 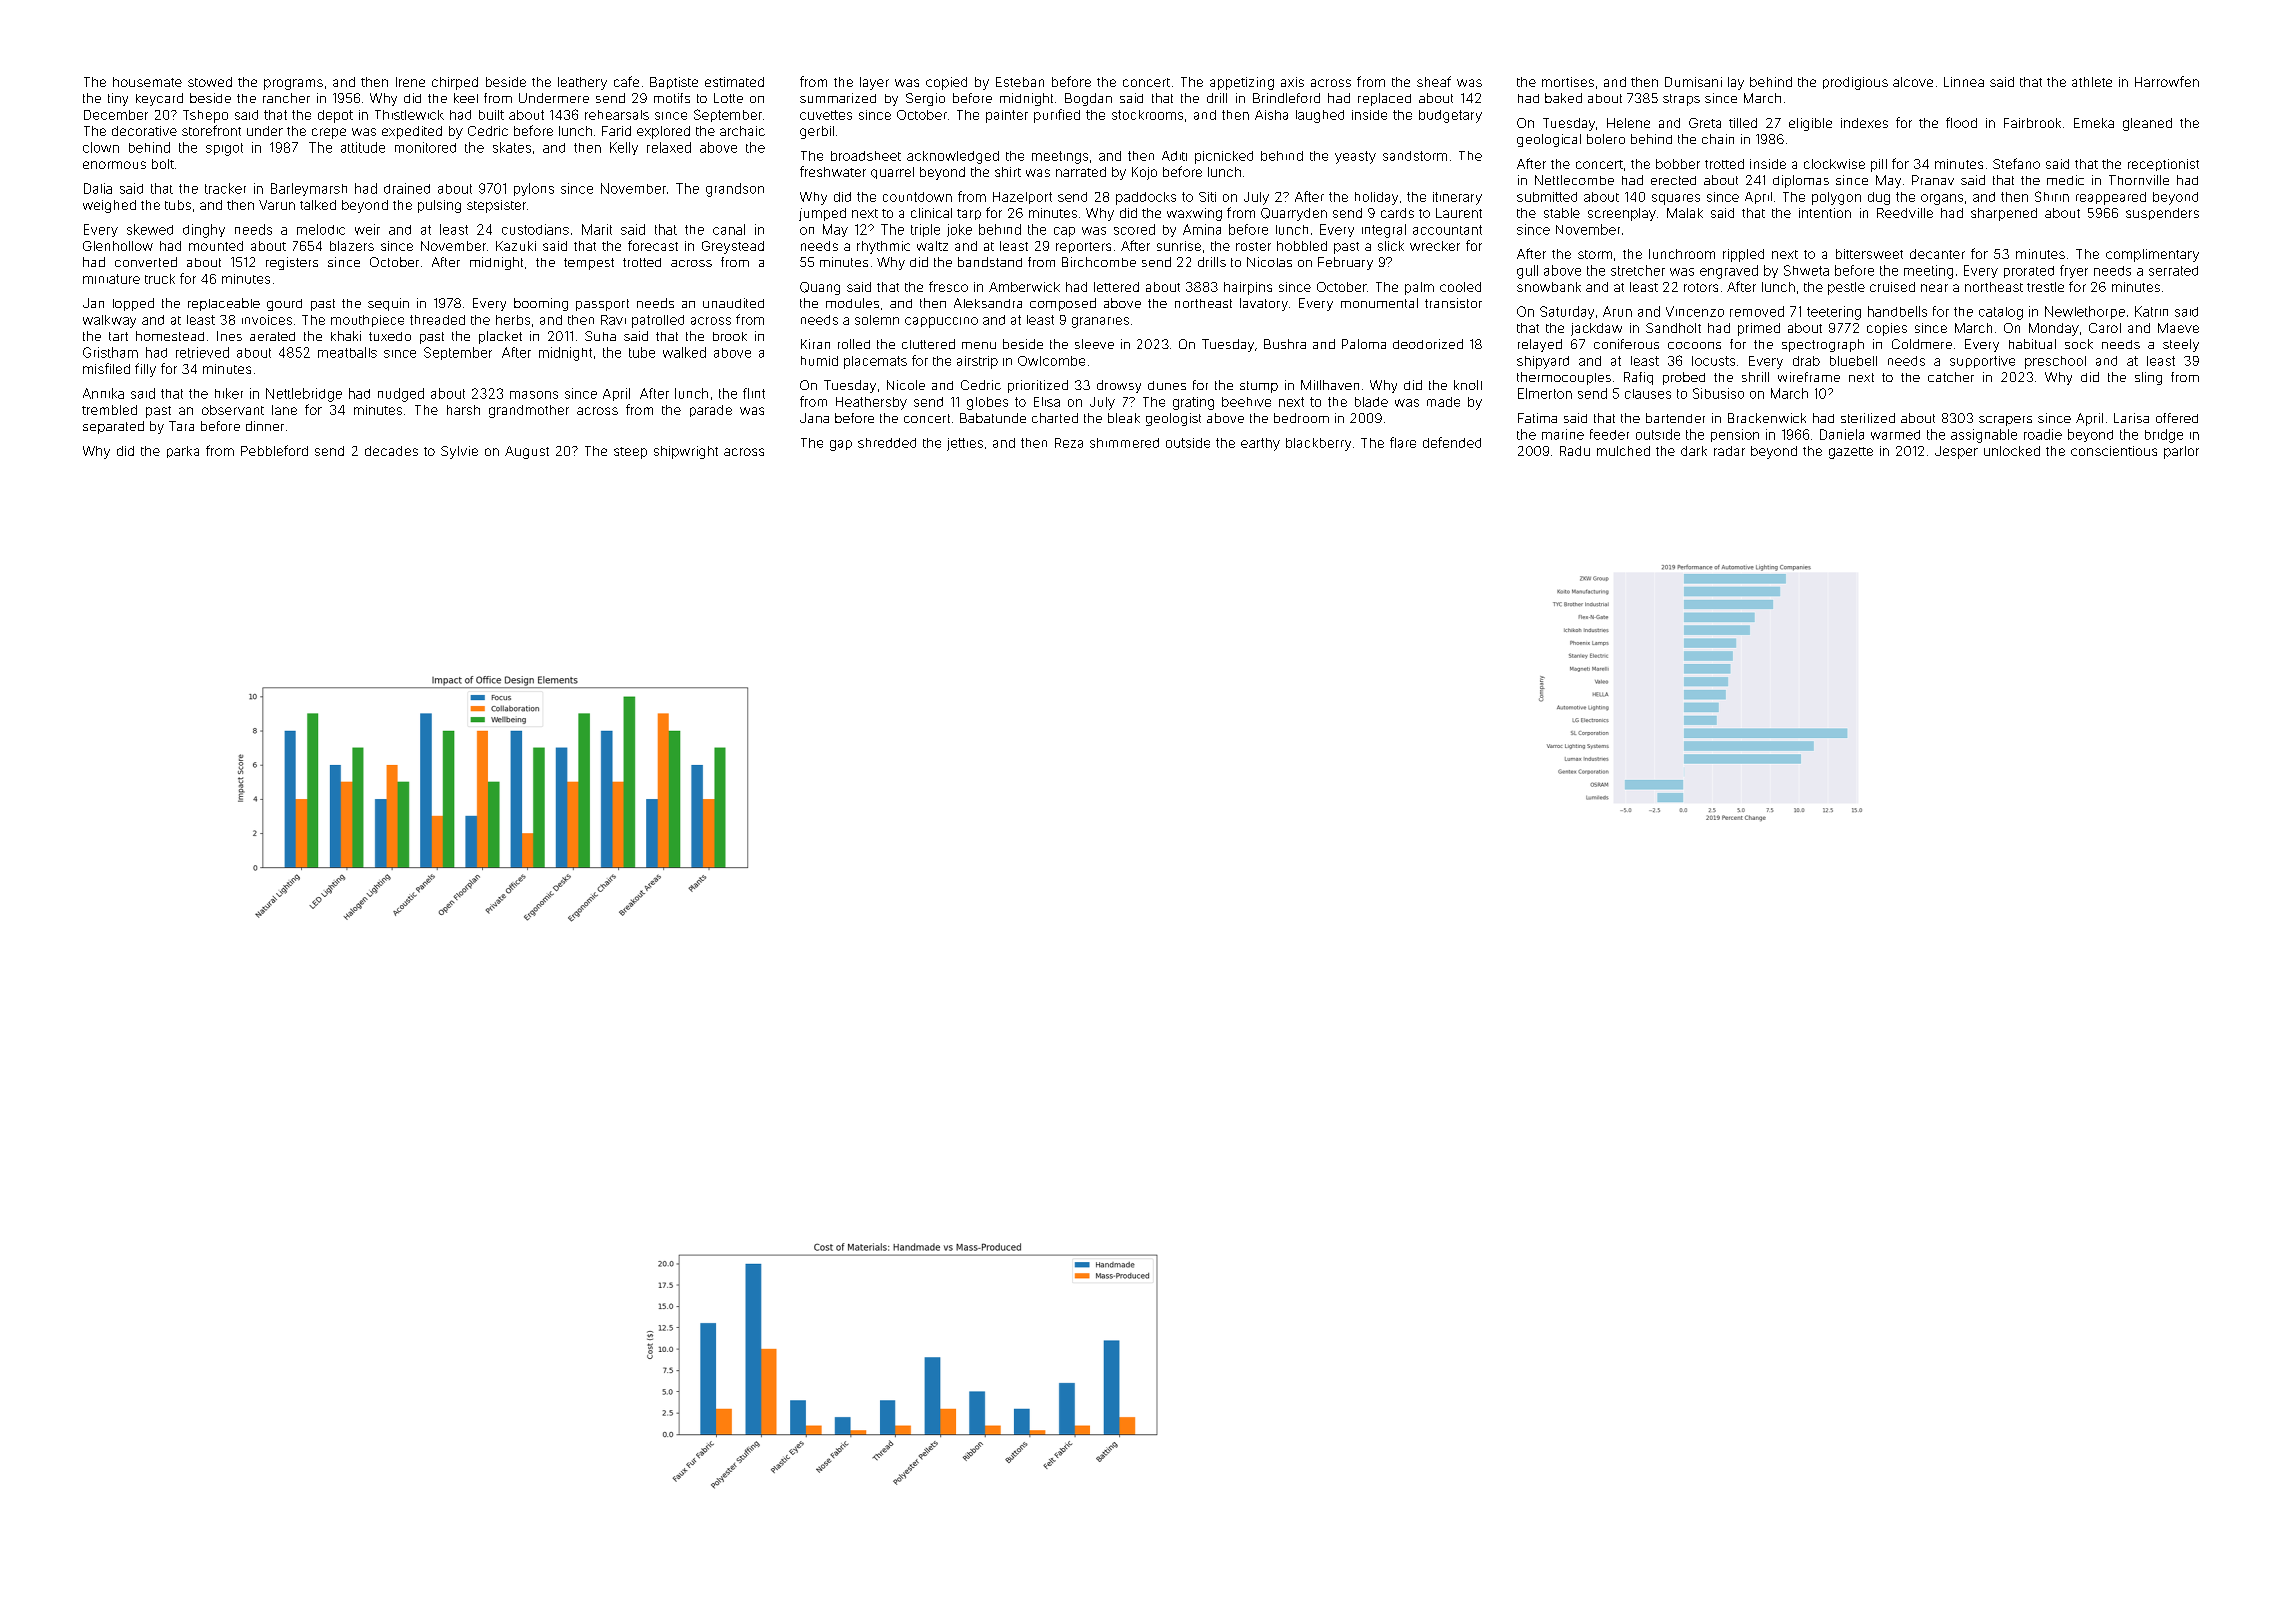 What do you see at coordinates (1355, 157) in the screenshot?
I see `yeasty` at bounding box center [1355, 157].
